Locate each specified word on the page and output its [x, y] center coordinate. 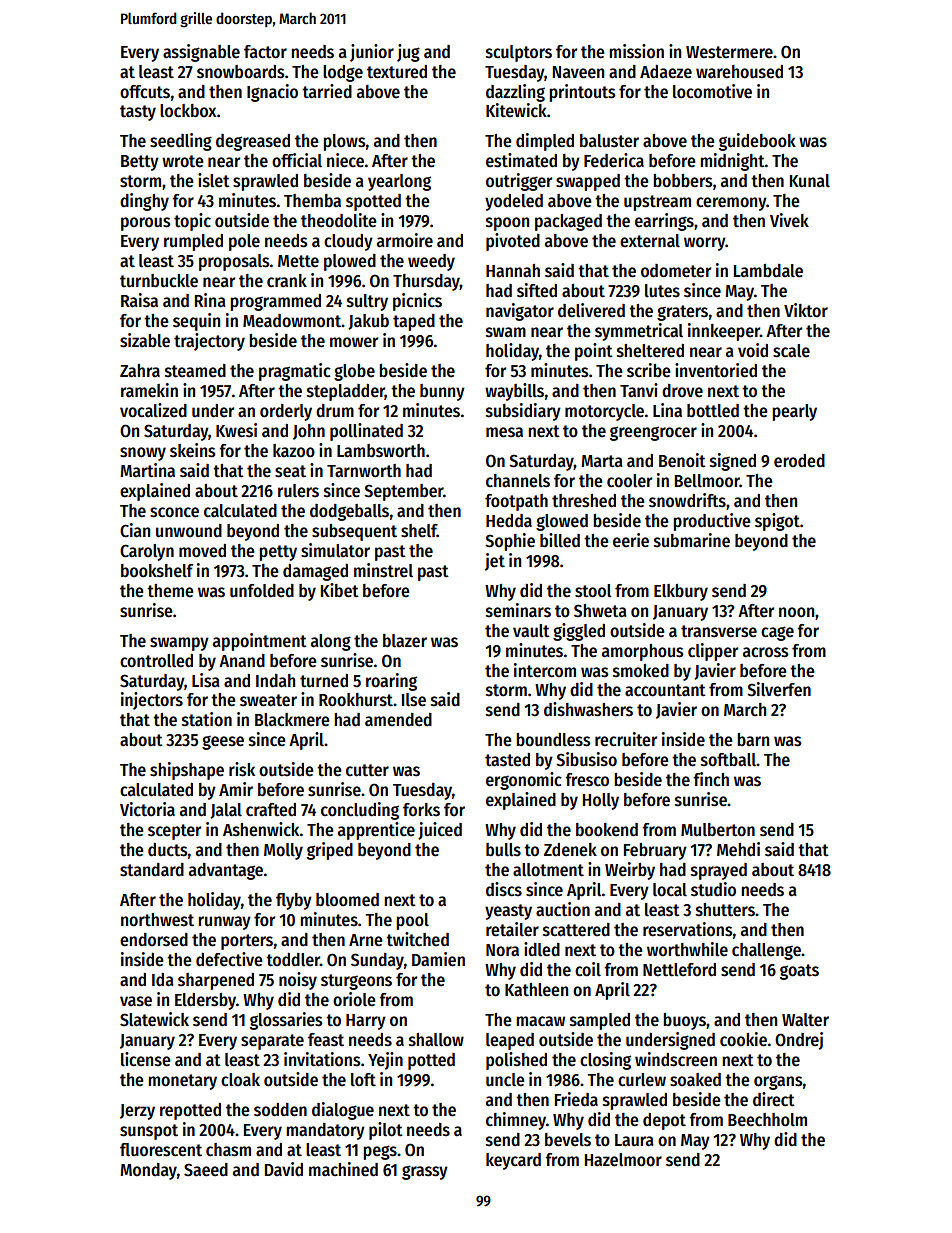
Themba [312, 201]
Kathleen [536, 990]
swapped [588, 182]
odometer [676, 271]
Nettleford [679, 970]
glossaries [286, 1021]
